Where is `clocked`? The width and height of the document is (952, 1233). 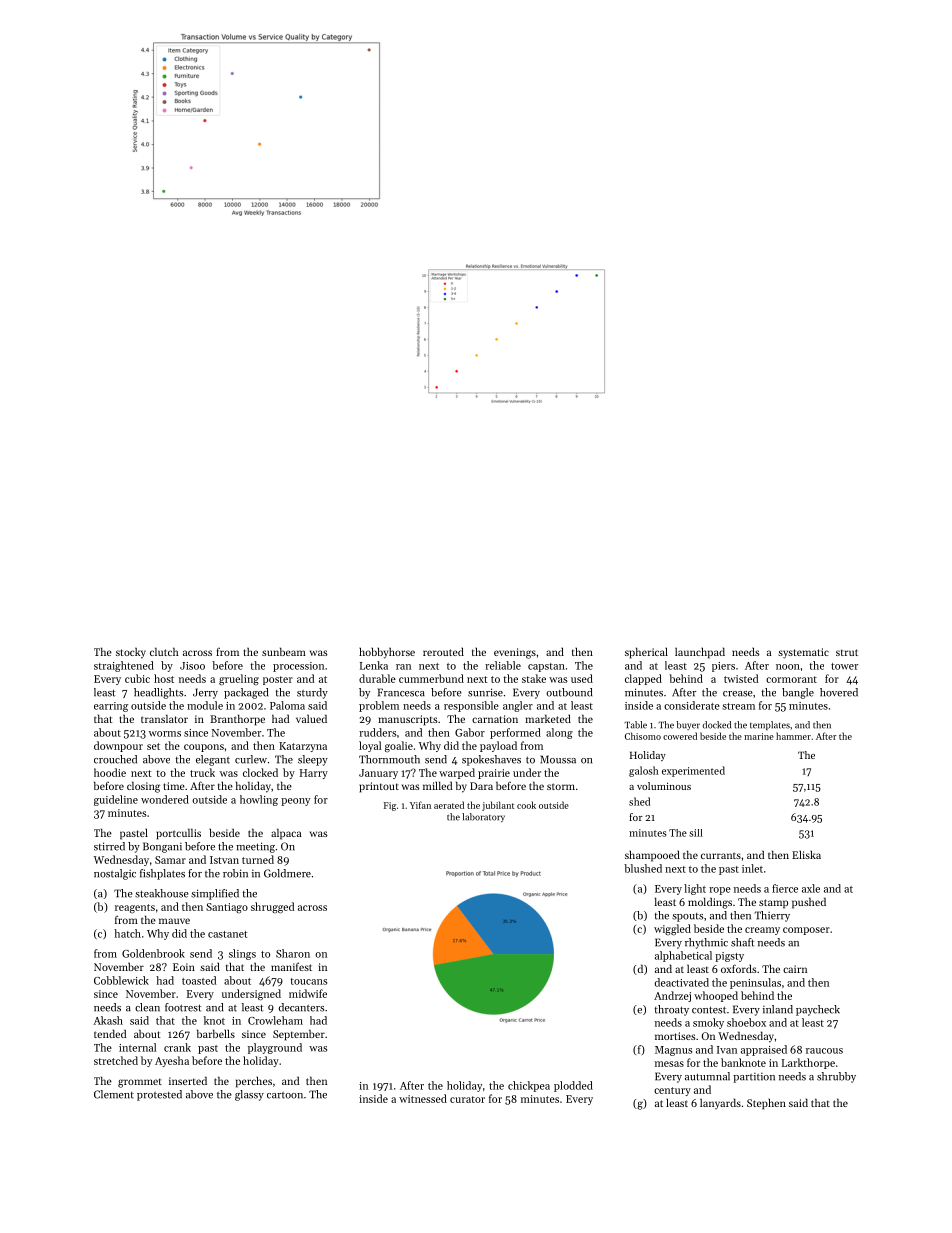 clocked is located at coordinates (260, 772).
